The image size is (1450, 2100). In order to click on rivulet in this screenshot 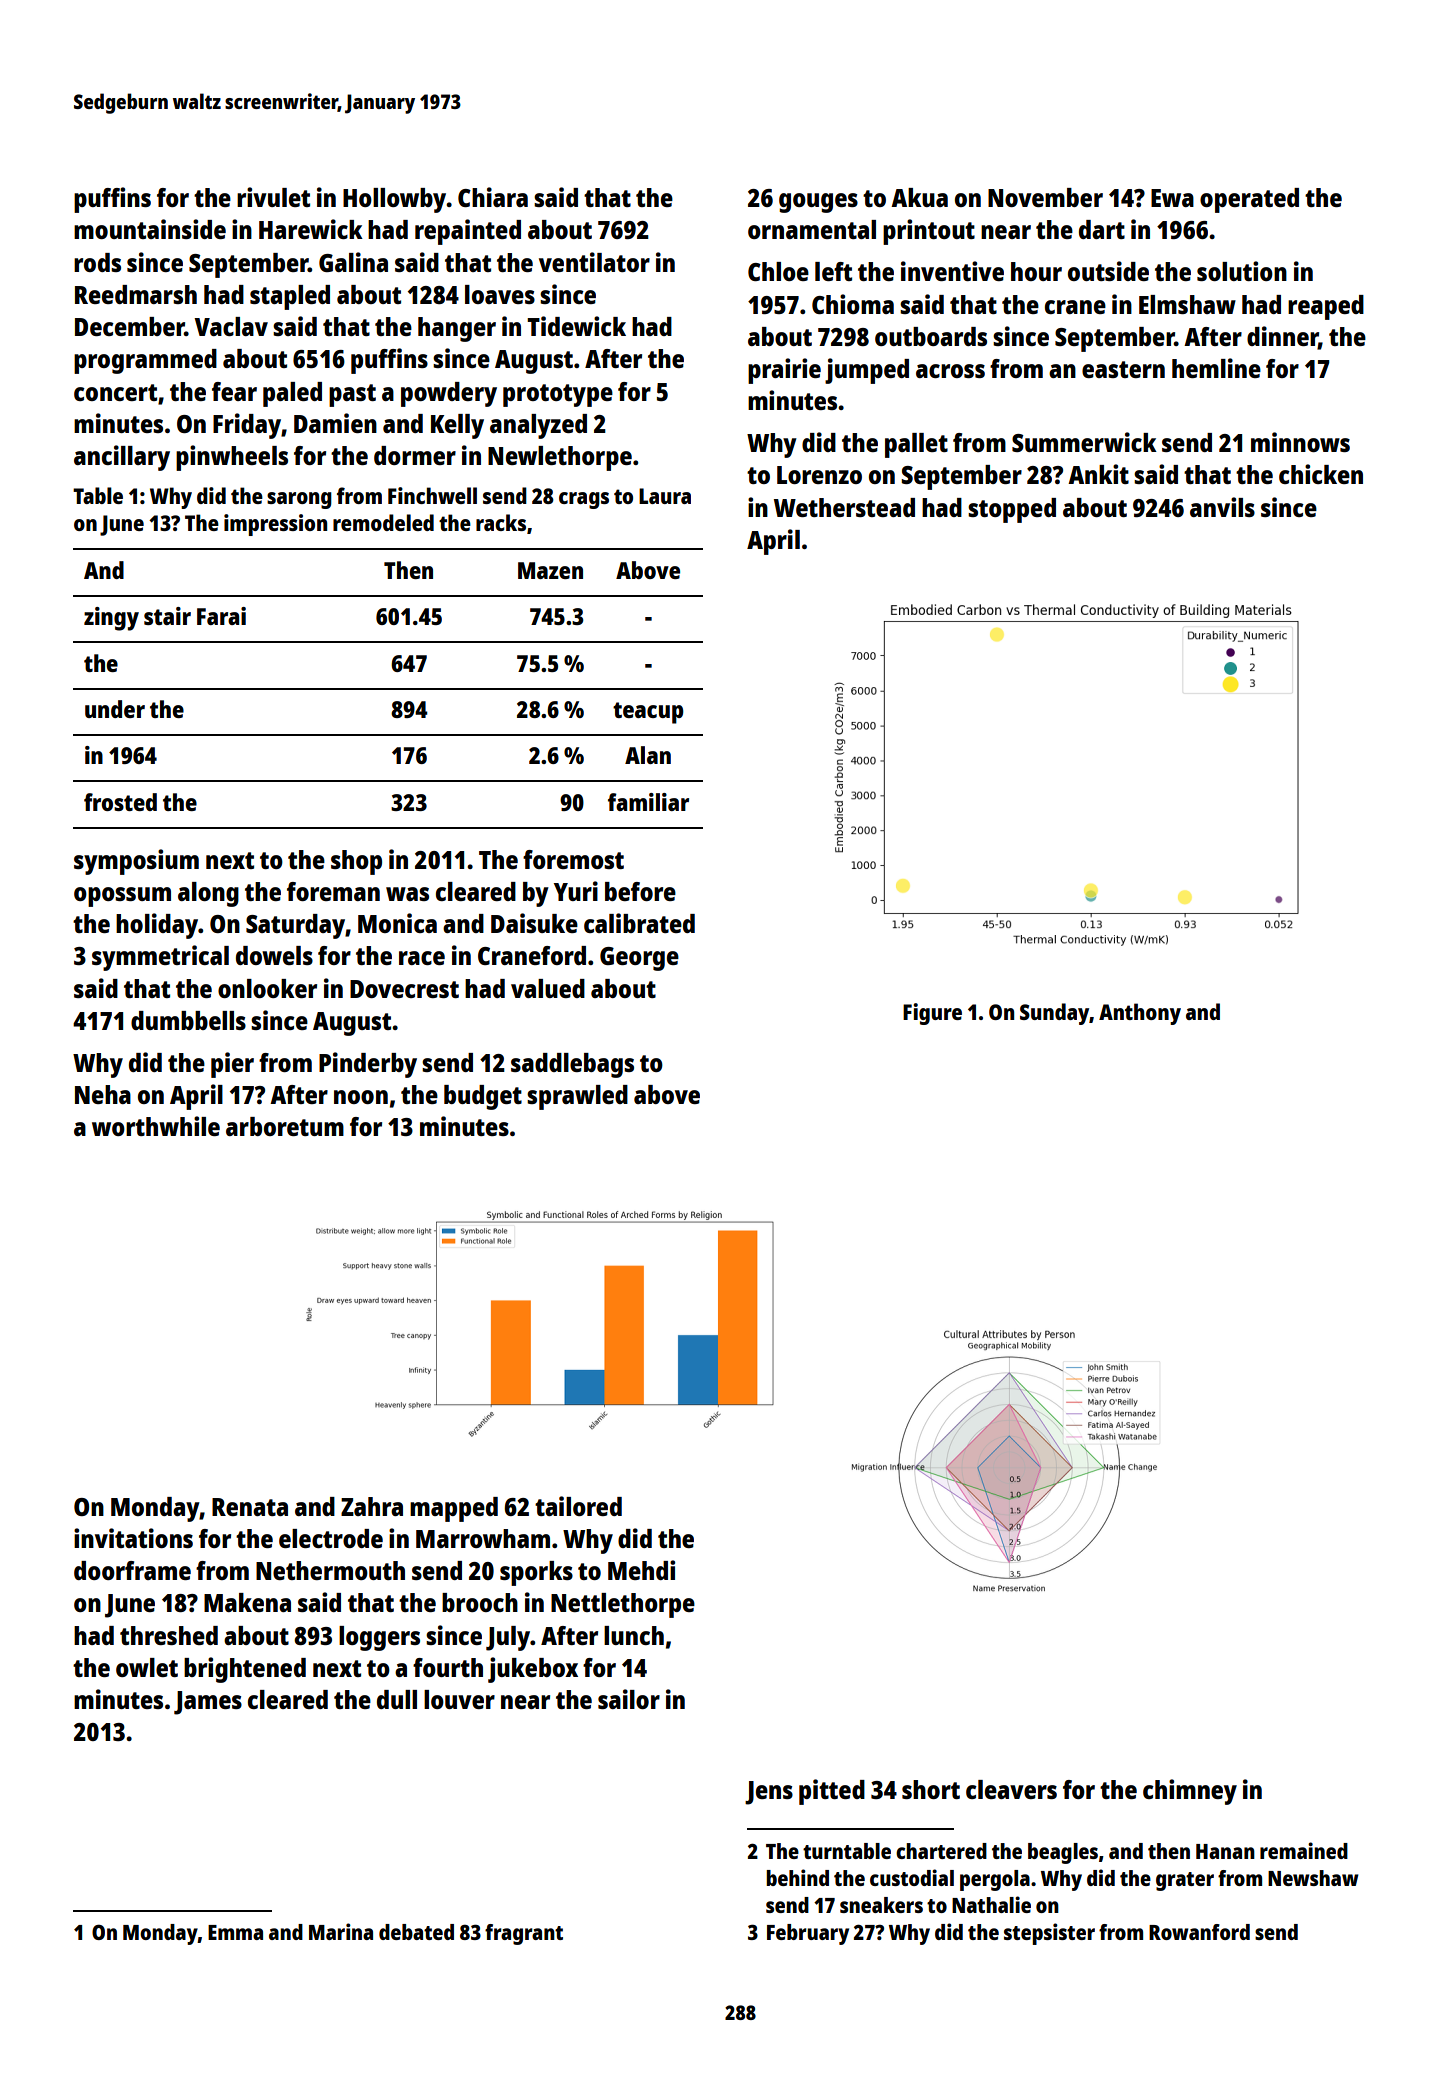, I will do `click(273, 197)`.
